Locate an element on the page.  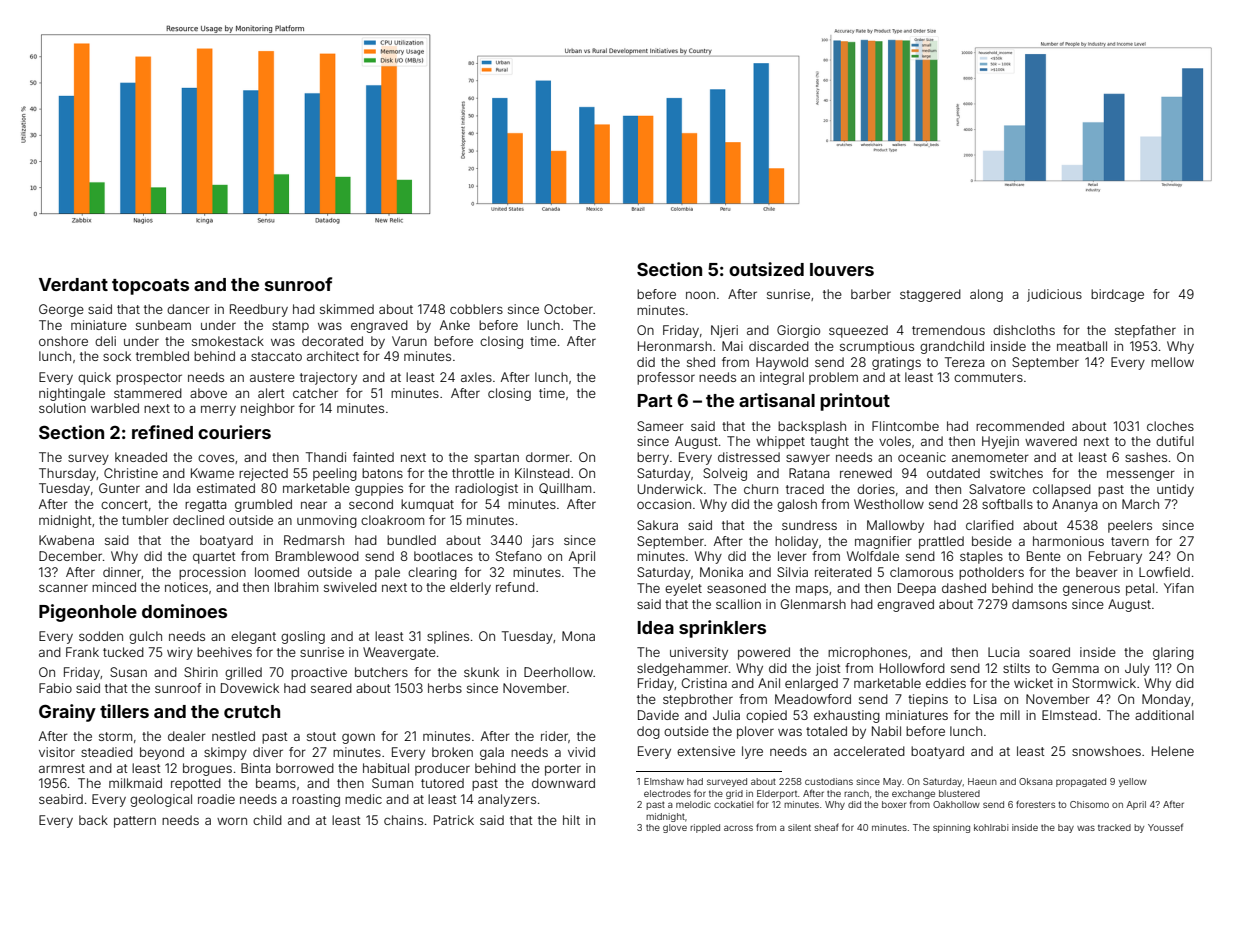
declined is located at coordinates (198, 520).
